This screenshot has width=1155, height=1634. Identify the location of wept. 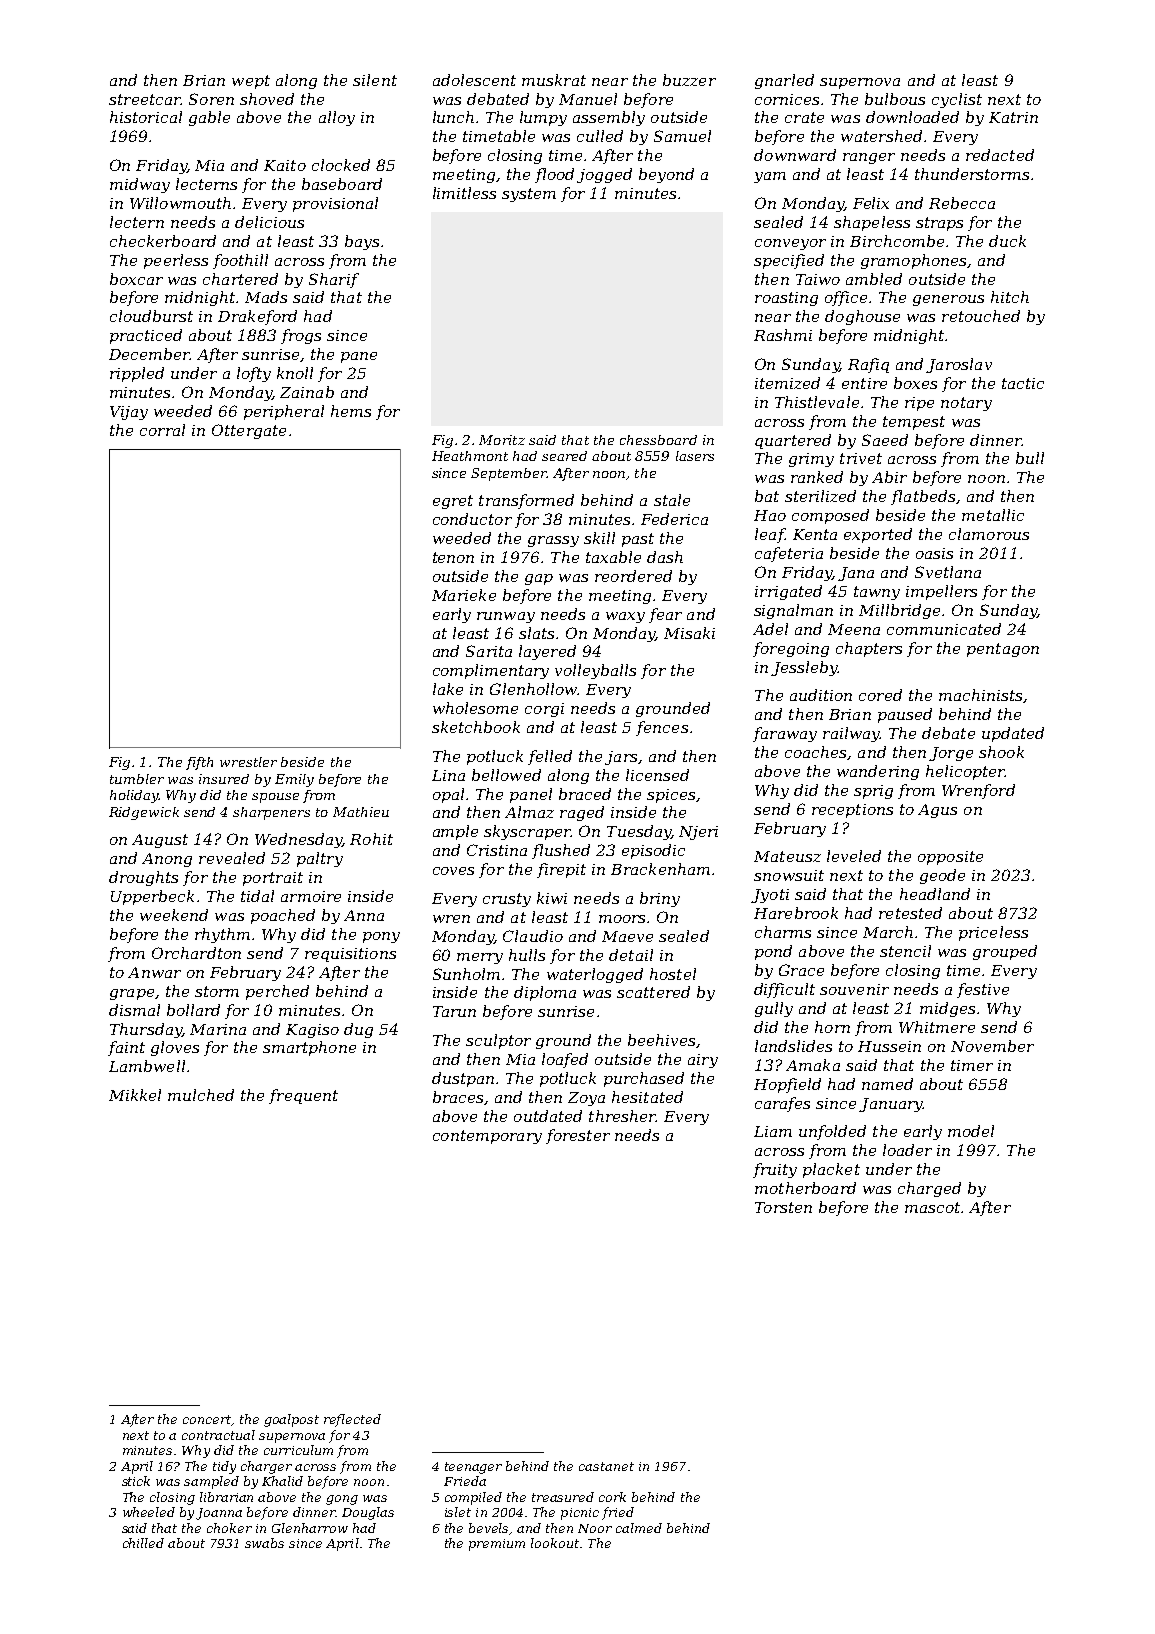
(251, 82).
